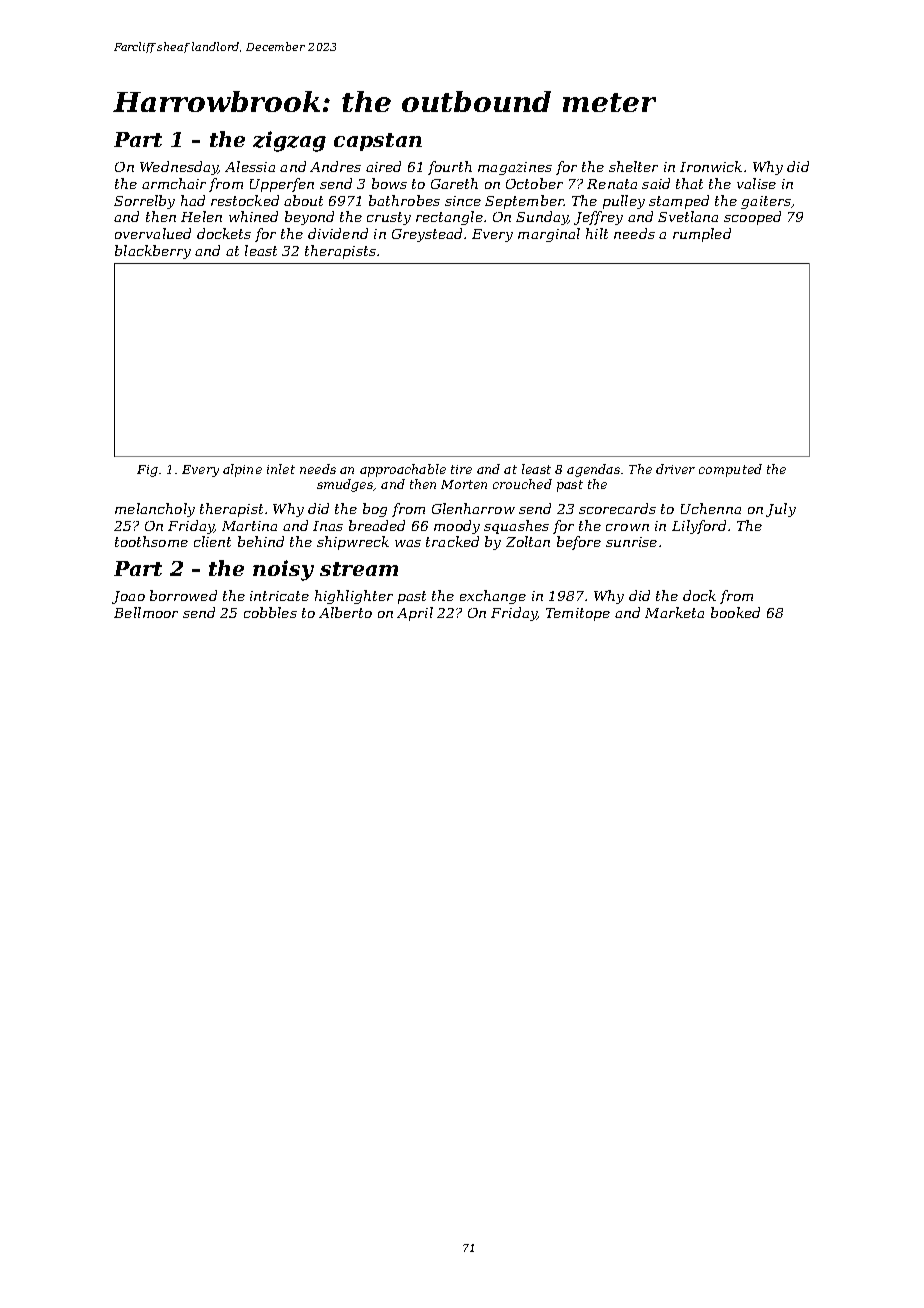  I want to click on cobbles, so click(270, 612).
